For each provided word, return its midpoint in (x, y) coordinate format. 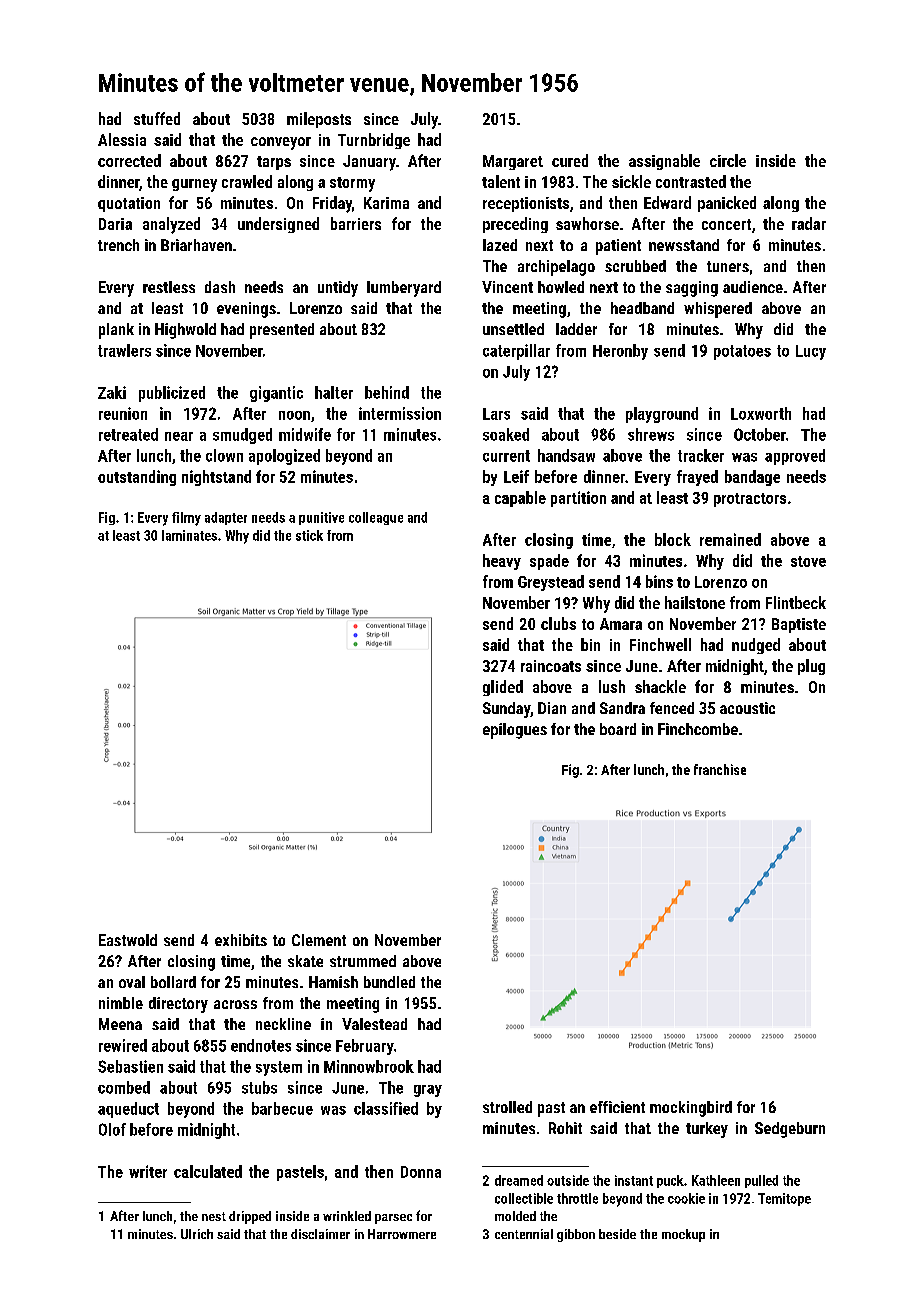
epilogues (515, 731)
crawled (247, 181)
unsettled (513, 329)
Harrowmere (402, 1234)
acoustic (747, 708)
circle (728, 160)
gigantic (276, 394)
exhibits (241, 940)
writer (148, 1171)
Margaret (513, 162)
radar (809, 223)
